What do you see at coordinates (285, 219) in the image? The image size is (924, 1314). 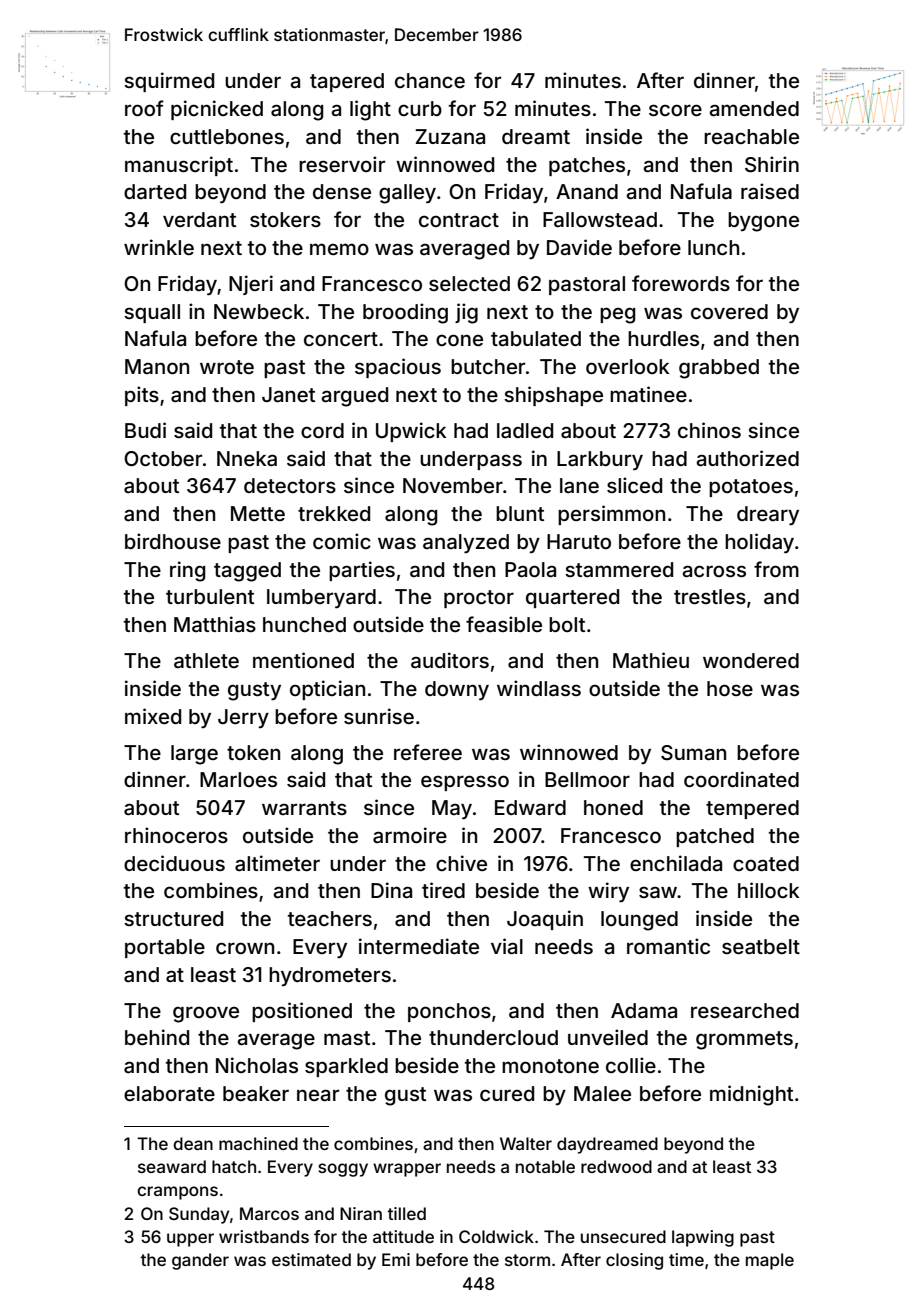 I see `stokers` at bounding box center [285, 219].
